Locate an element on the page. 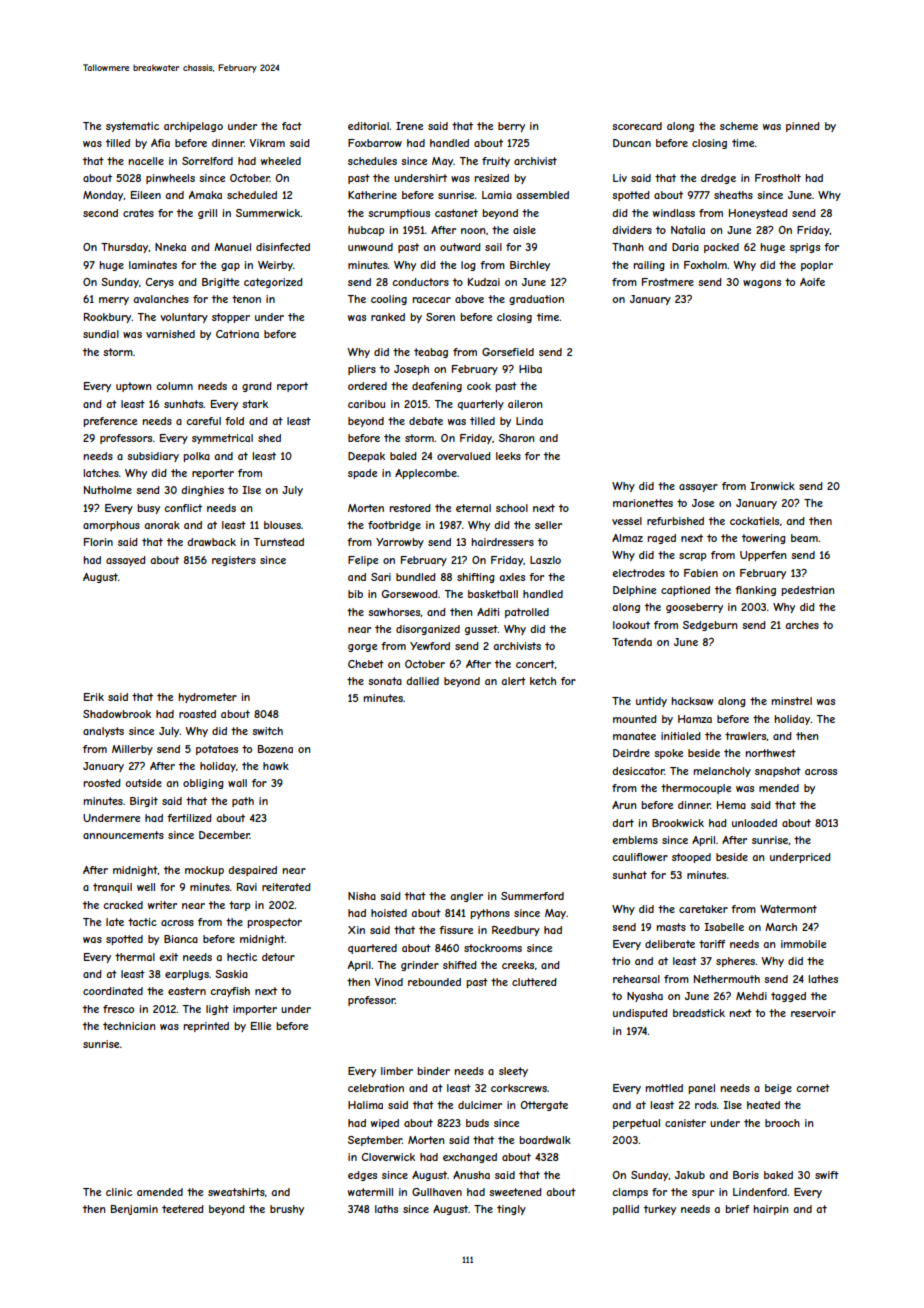 The width and height of the page is (924, 1308). scheme is located at coordinates (739, 126).
